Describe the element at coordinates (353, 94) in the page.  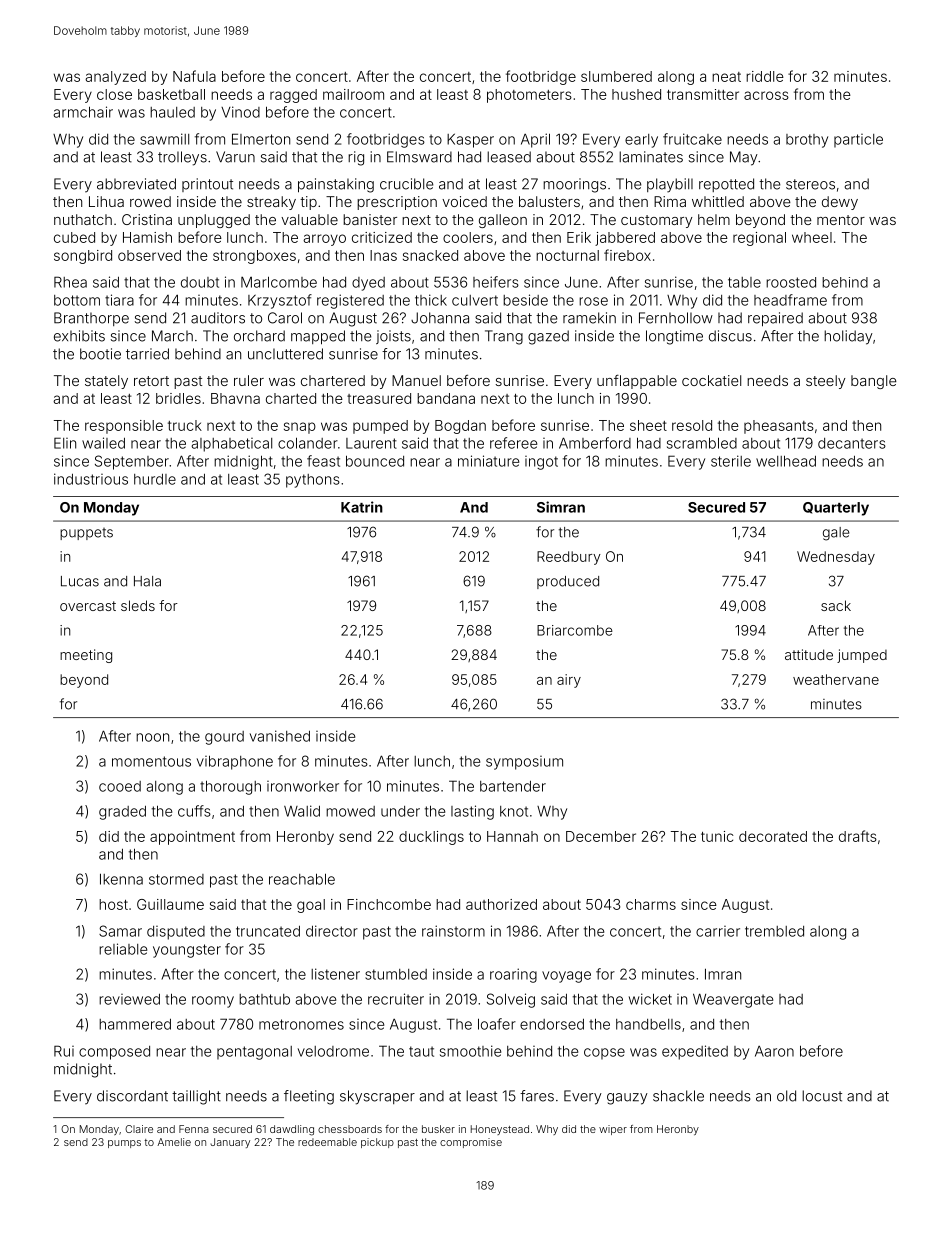
I see `mailroom` at that location.
